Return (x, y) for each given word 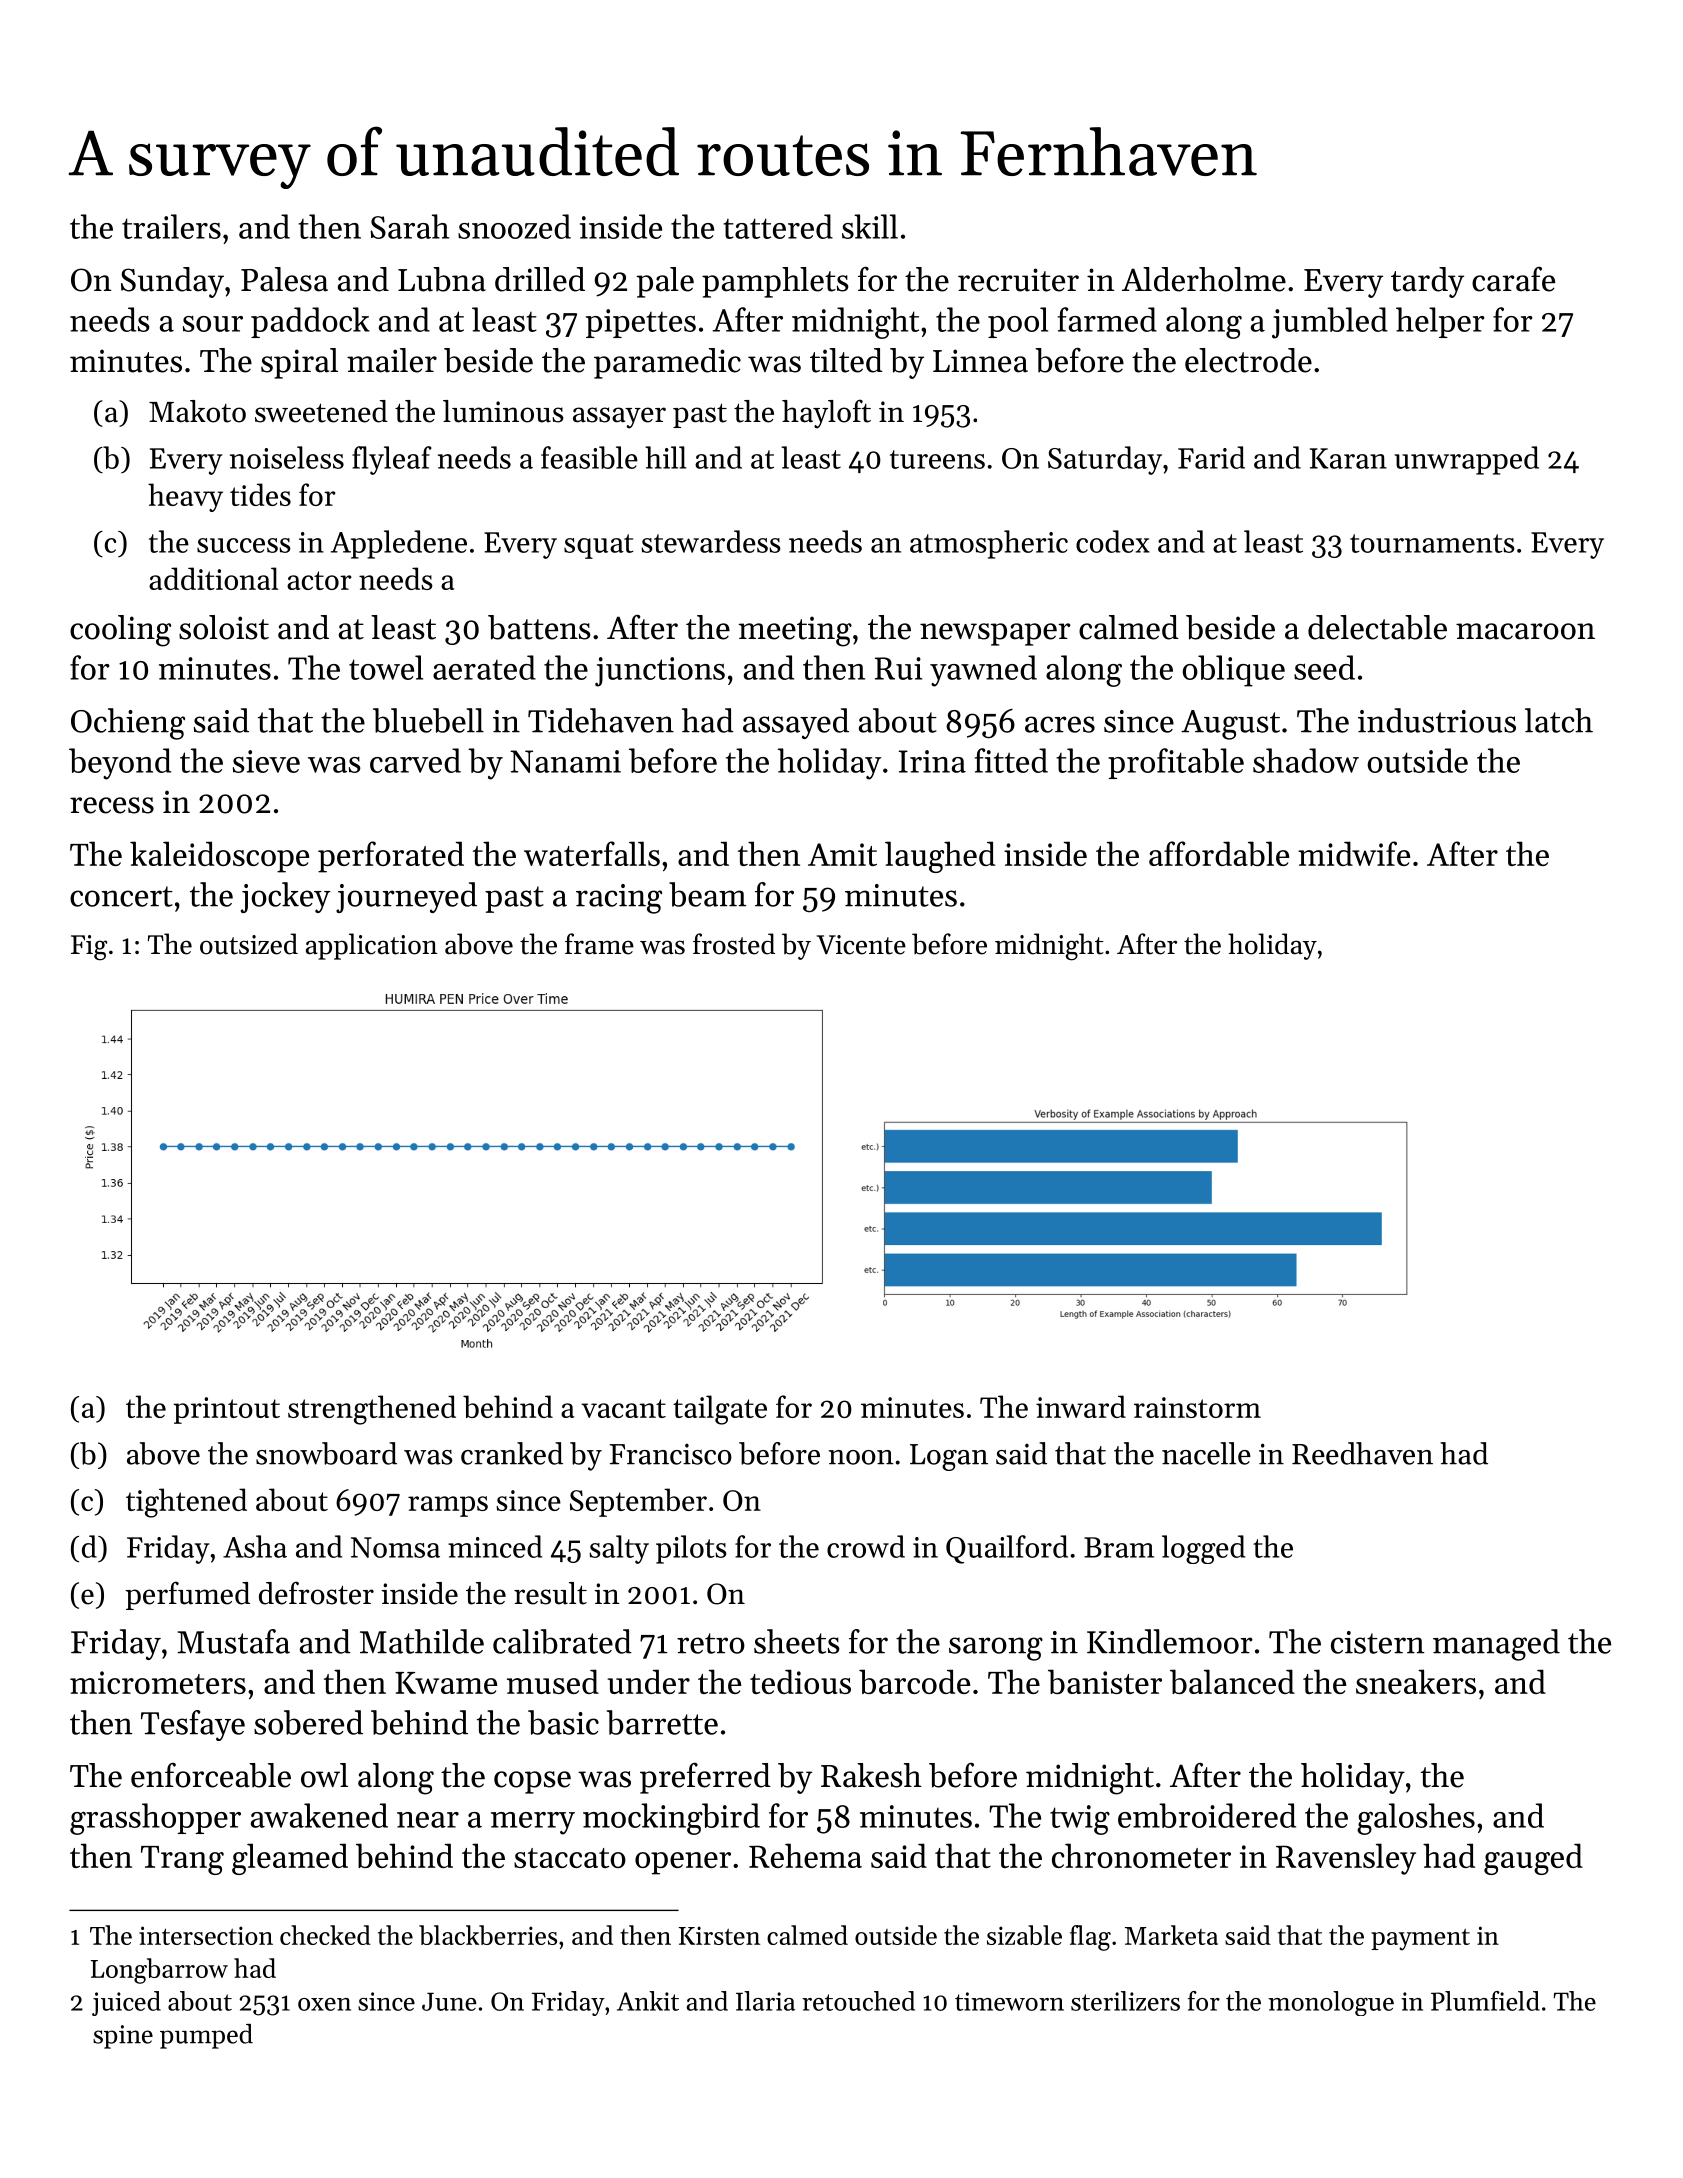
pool (1018, 322)
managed (1496, 1645)
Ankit (648, 2001)
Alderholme (1204, 279)
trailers (171, 226)
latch (1559, 720)
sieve (266, 761)
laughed (940, 857)
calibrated (562, 1641)
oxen (324, 2004)
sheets (797, 1641)
